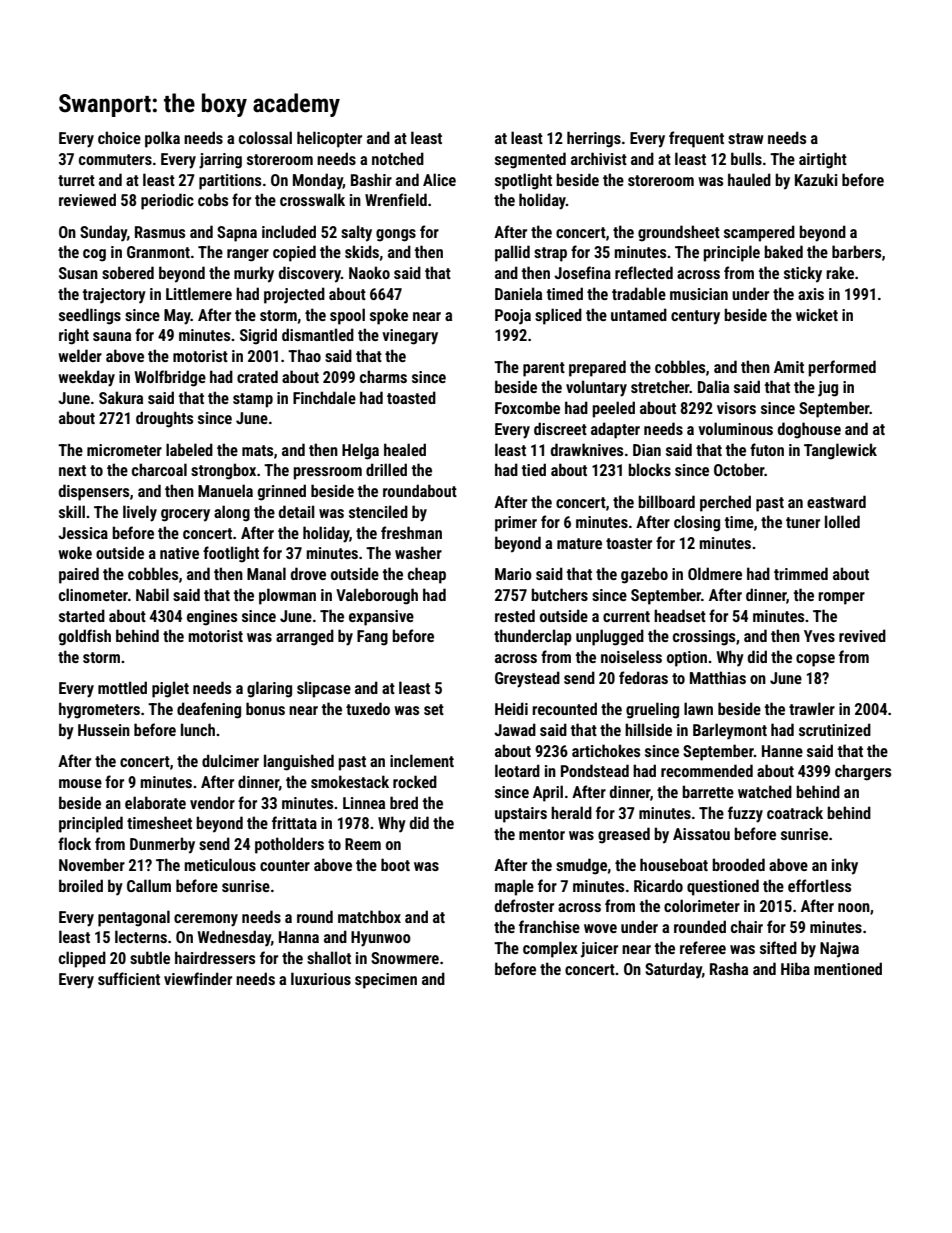 Image resolution: width=952 pixels, height=1233 pixels. I want to click on straw, so click(746, 138).
